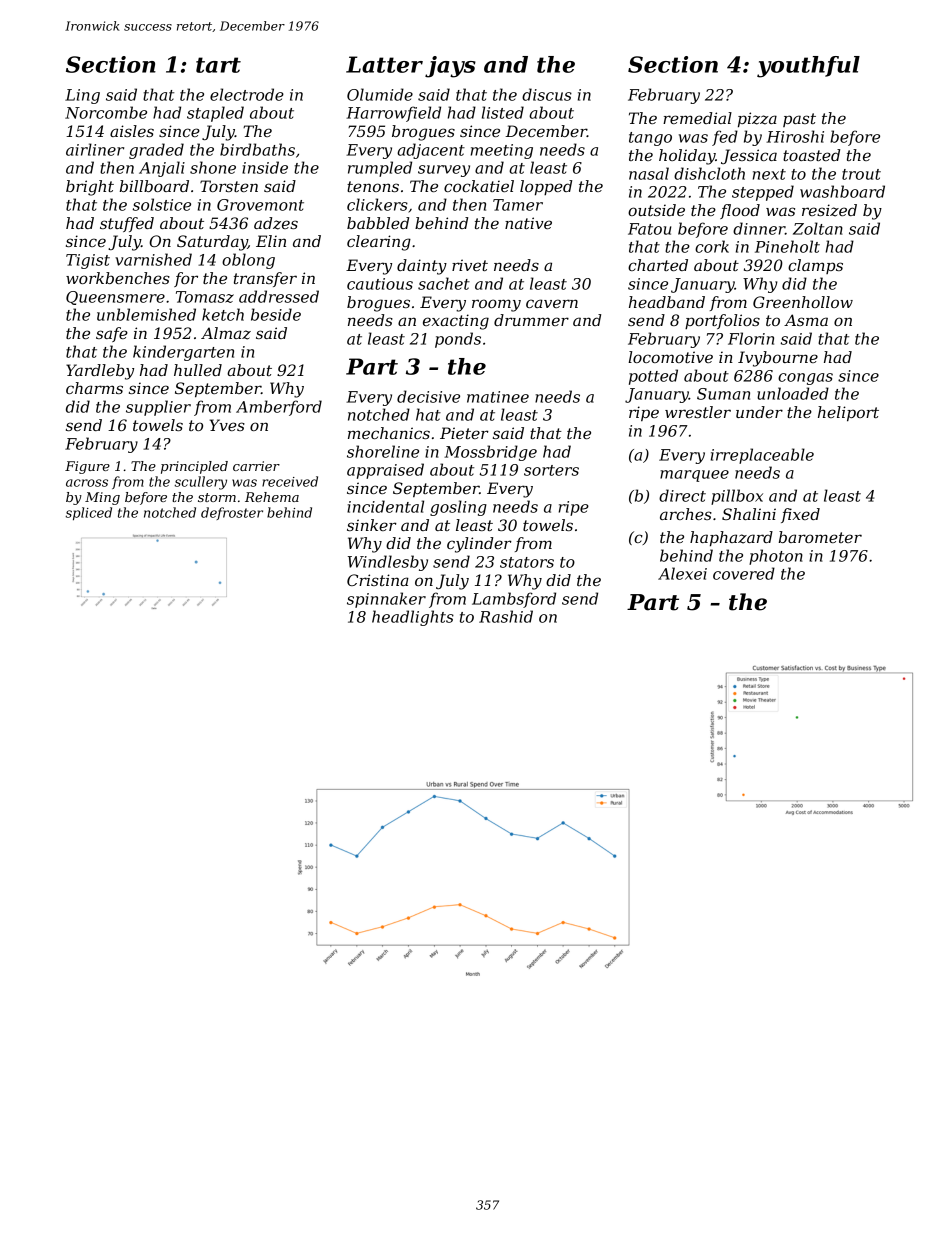  I want to click on decisive, so click(428, 396).
